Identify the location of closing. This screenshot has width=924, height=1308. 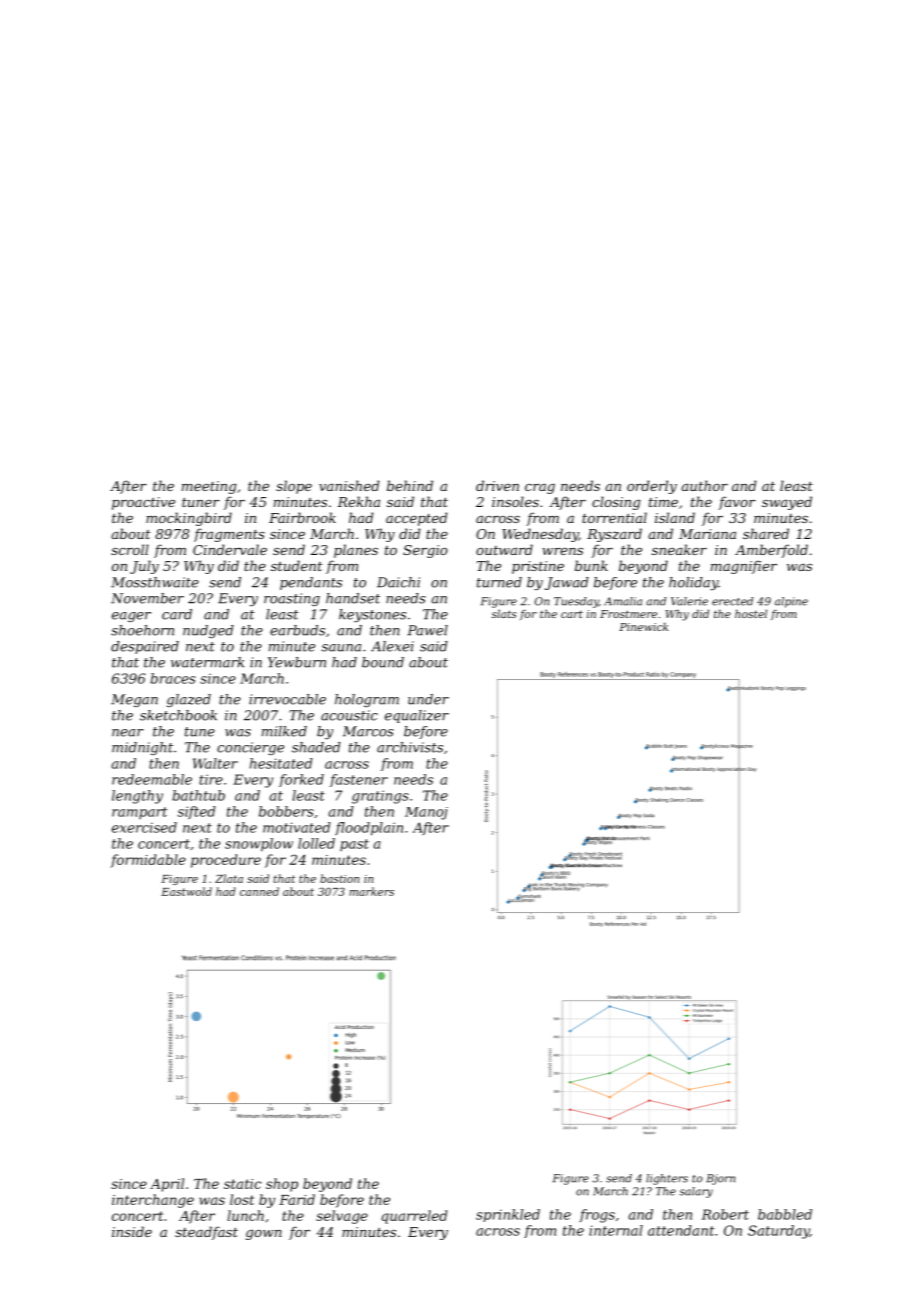
(616, 503).
